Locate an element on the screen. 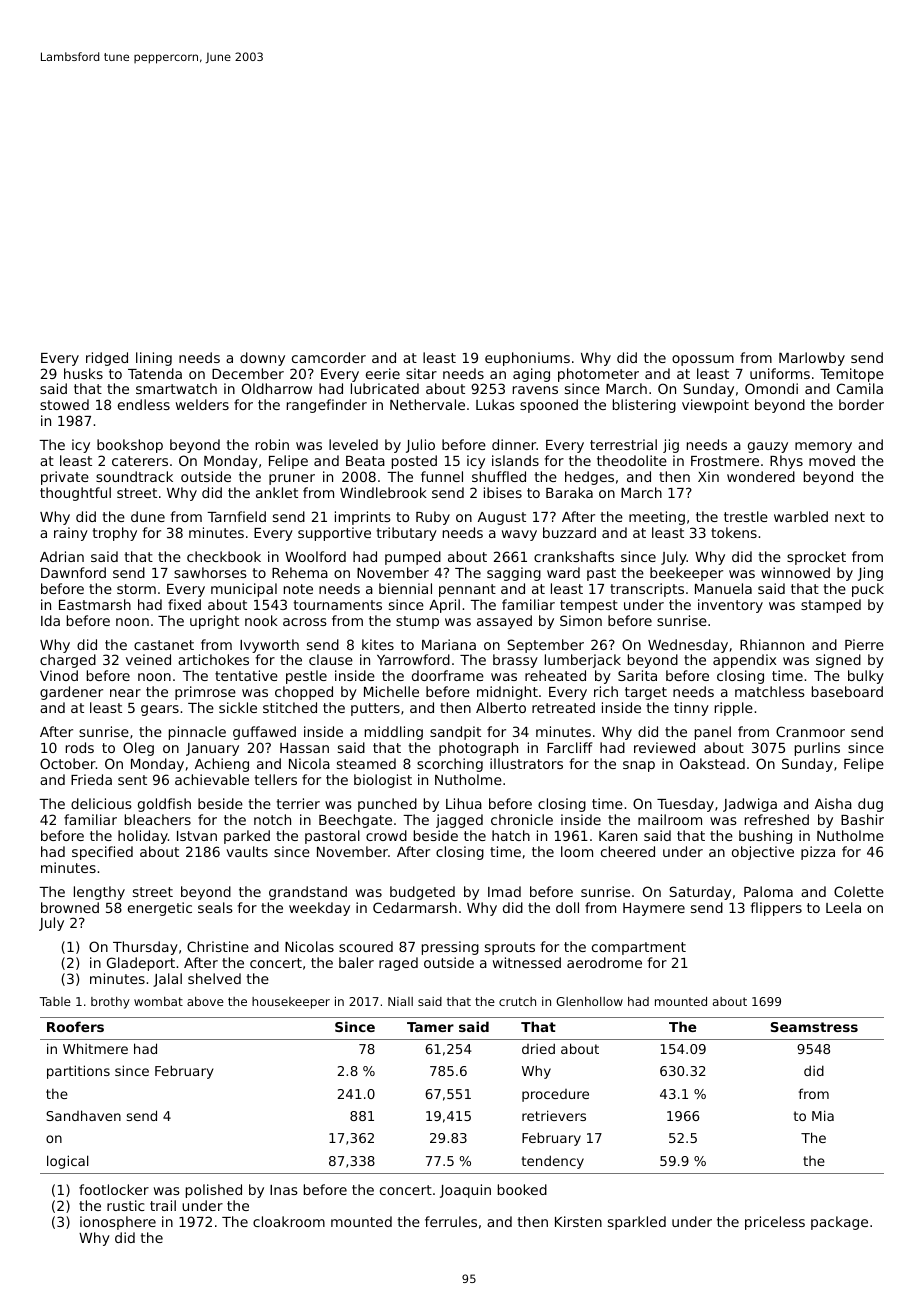  moved is located at coordinates (832, 460).
